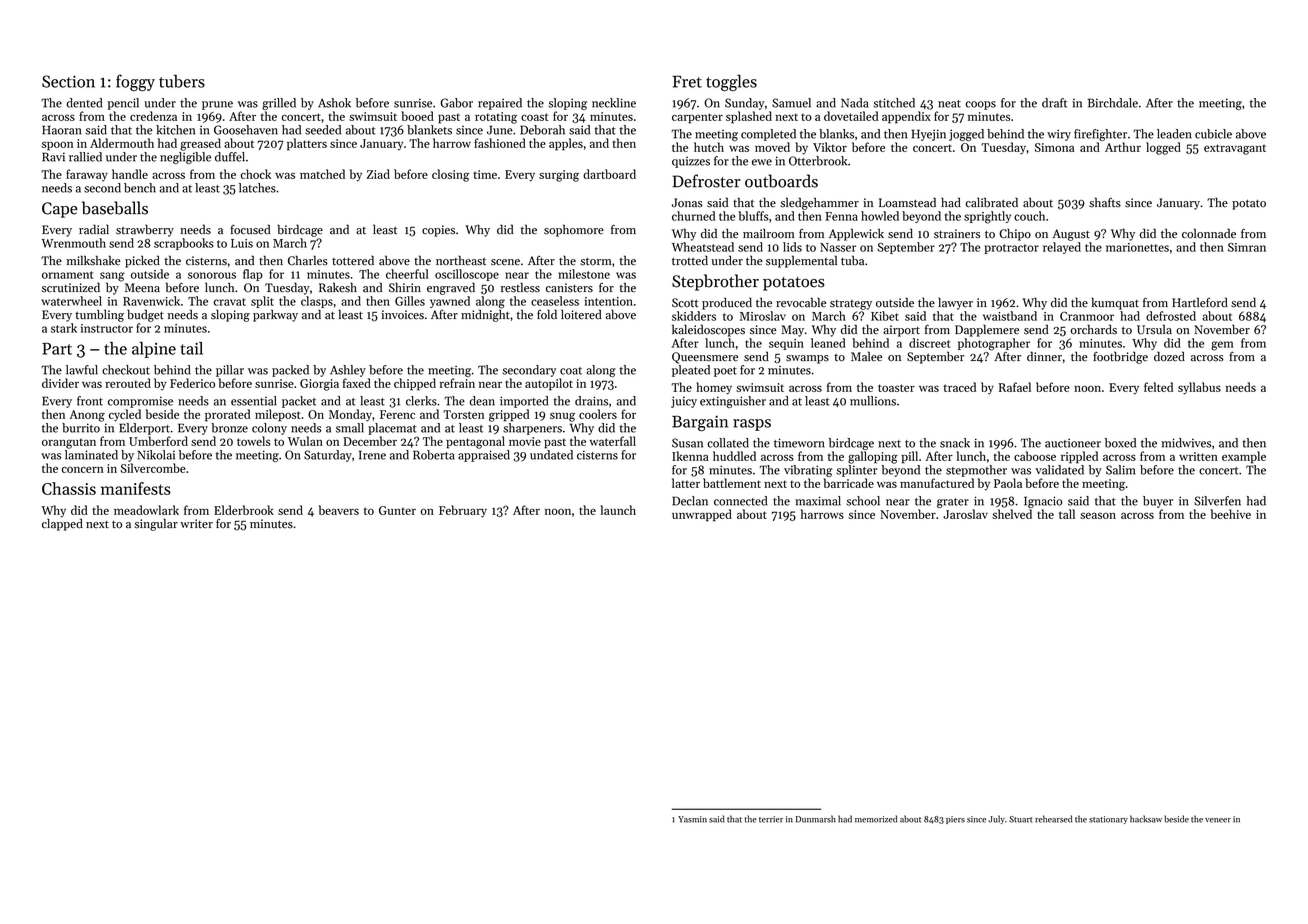 The height and width of the document is (924, 1308). Describe the element at coordinates (728, 443) in the document. I see `collated` at that location.
